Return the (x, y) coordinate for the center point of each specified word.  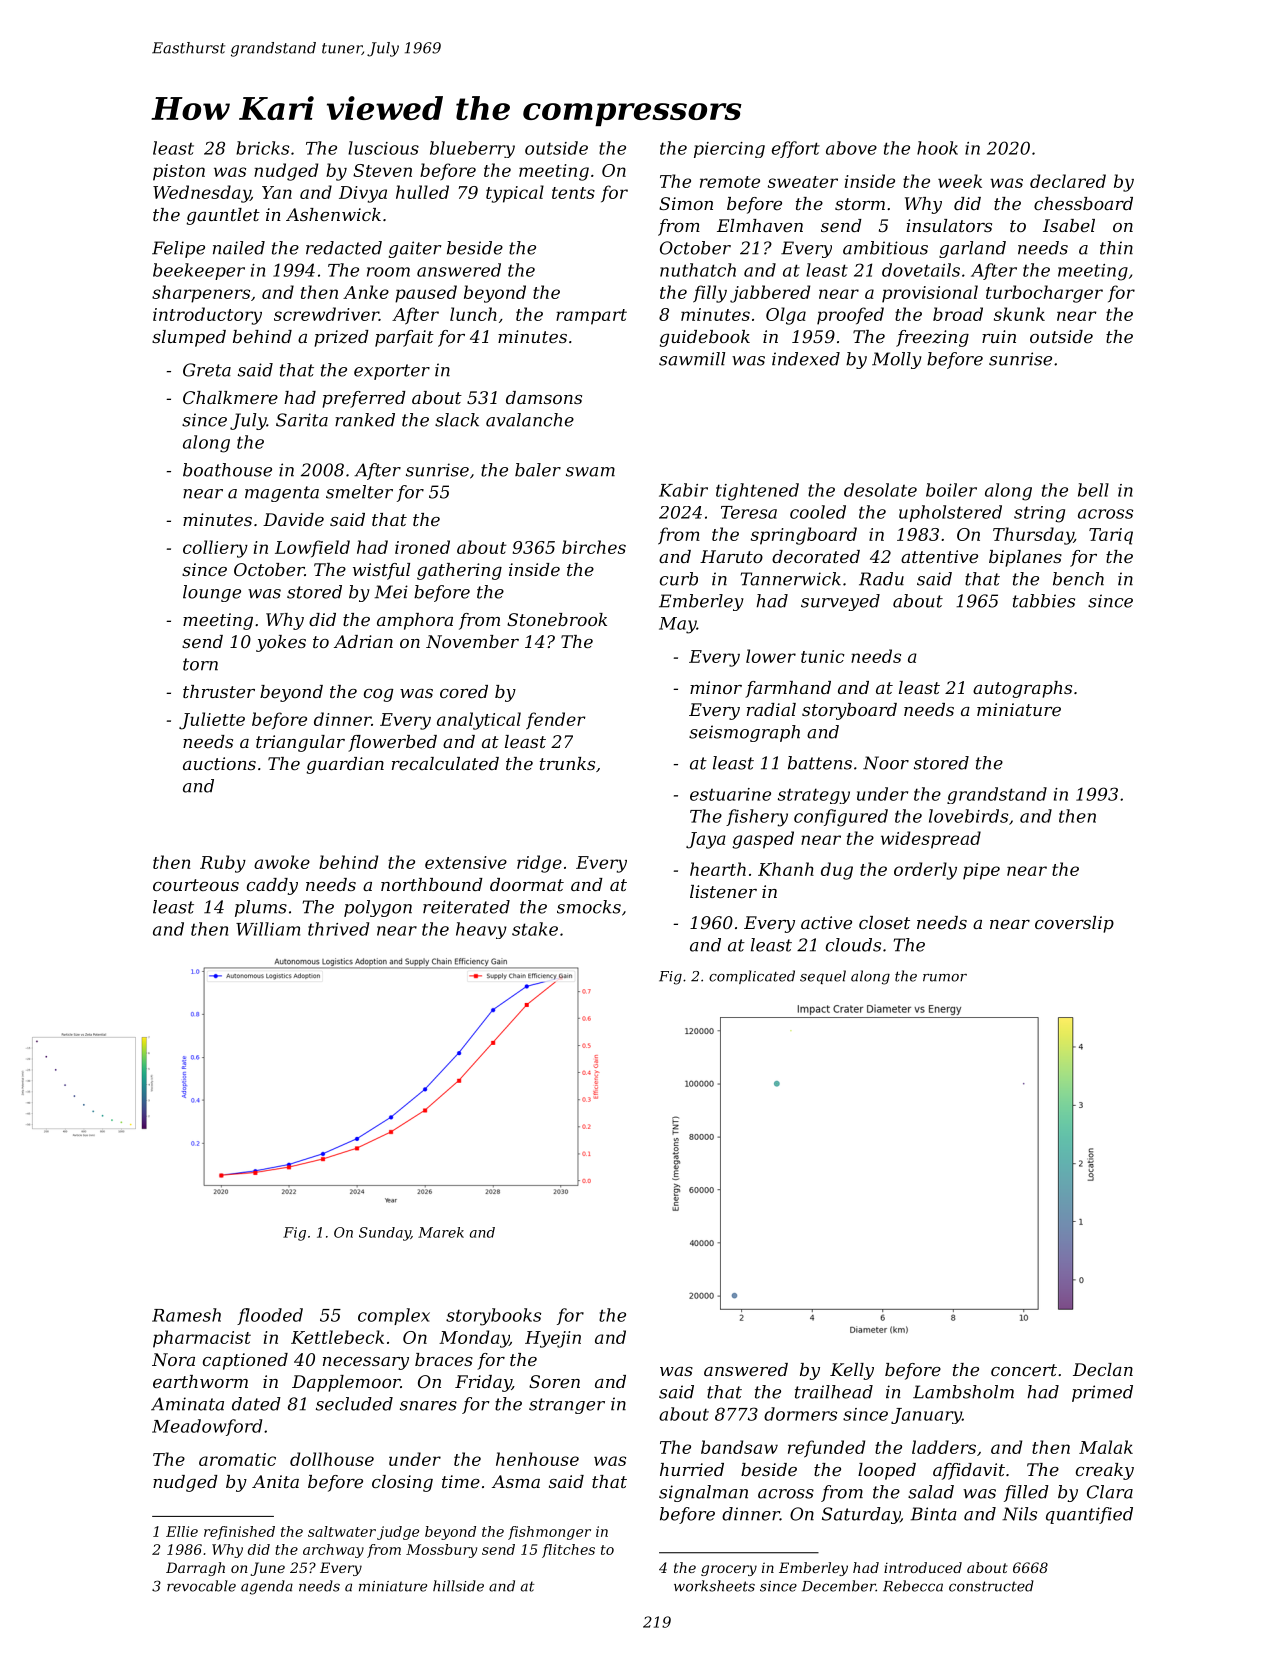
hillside (458, 1586)
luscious (383, 148)
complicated (752, 977)
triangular (300, 743)
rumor (945, 978)
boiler (951, 490)
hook (937, 148)
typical (515, 194)
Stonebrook (557, 619)
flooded (270, 1316)
